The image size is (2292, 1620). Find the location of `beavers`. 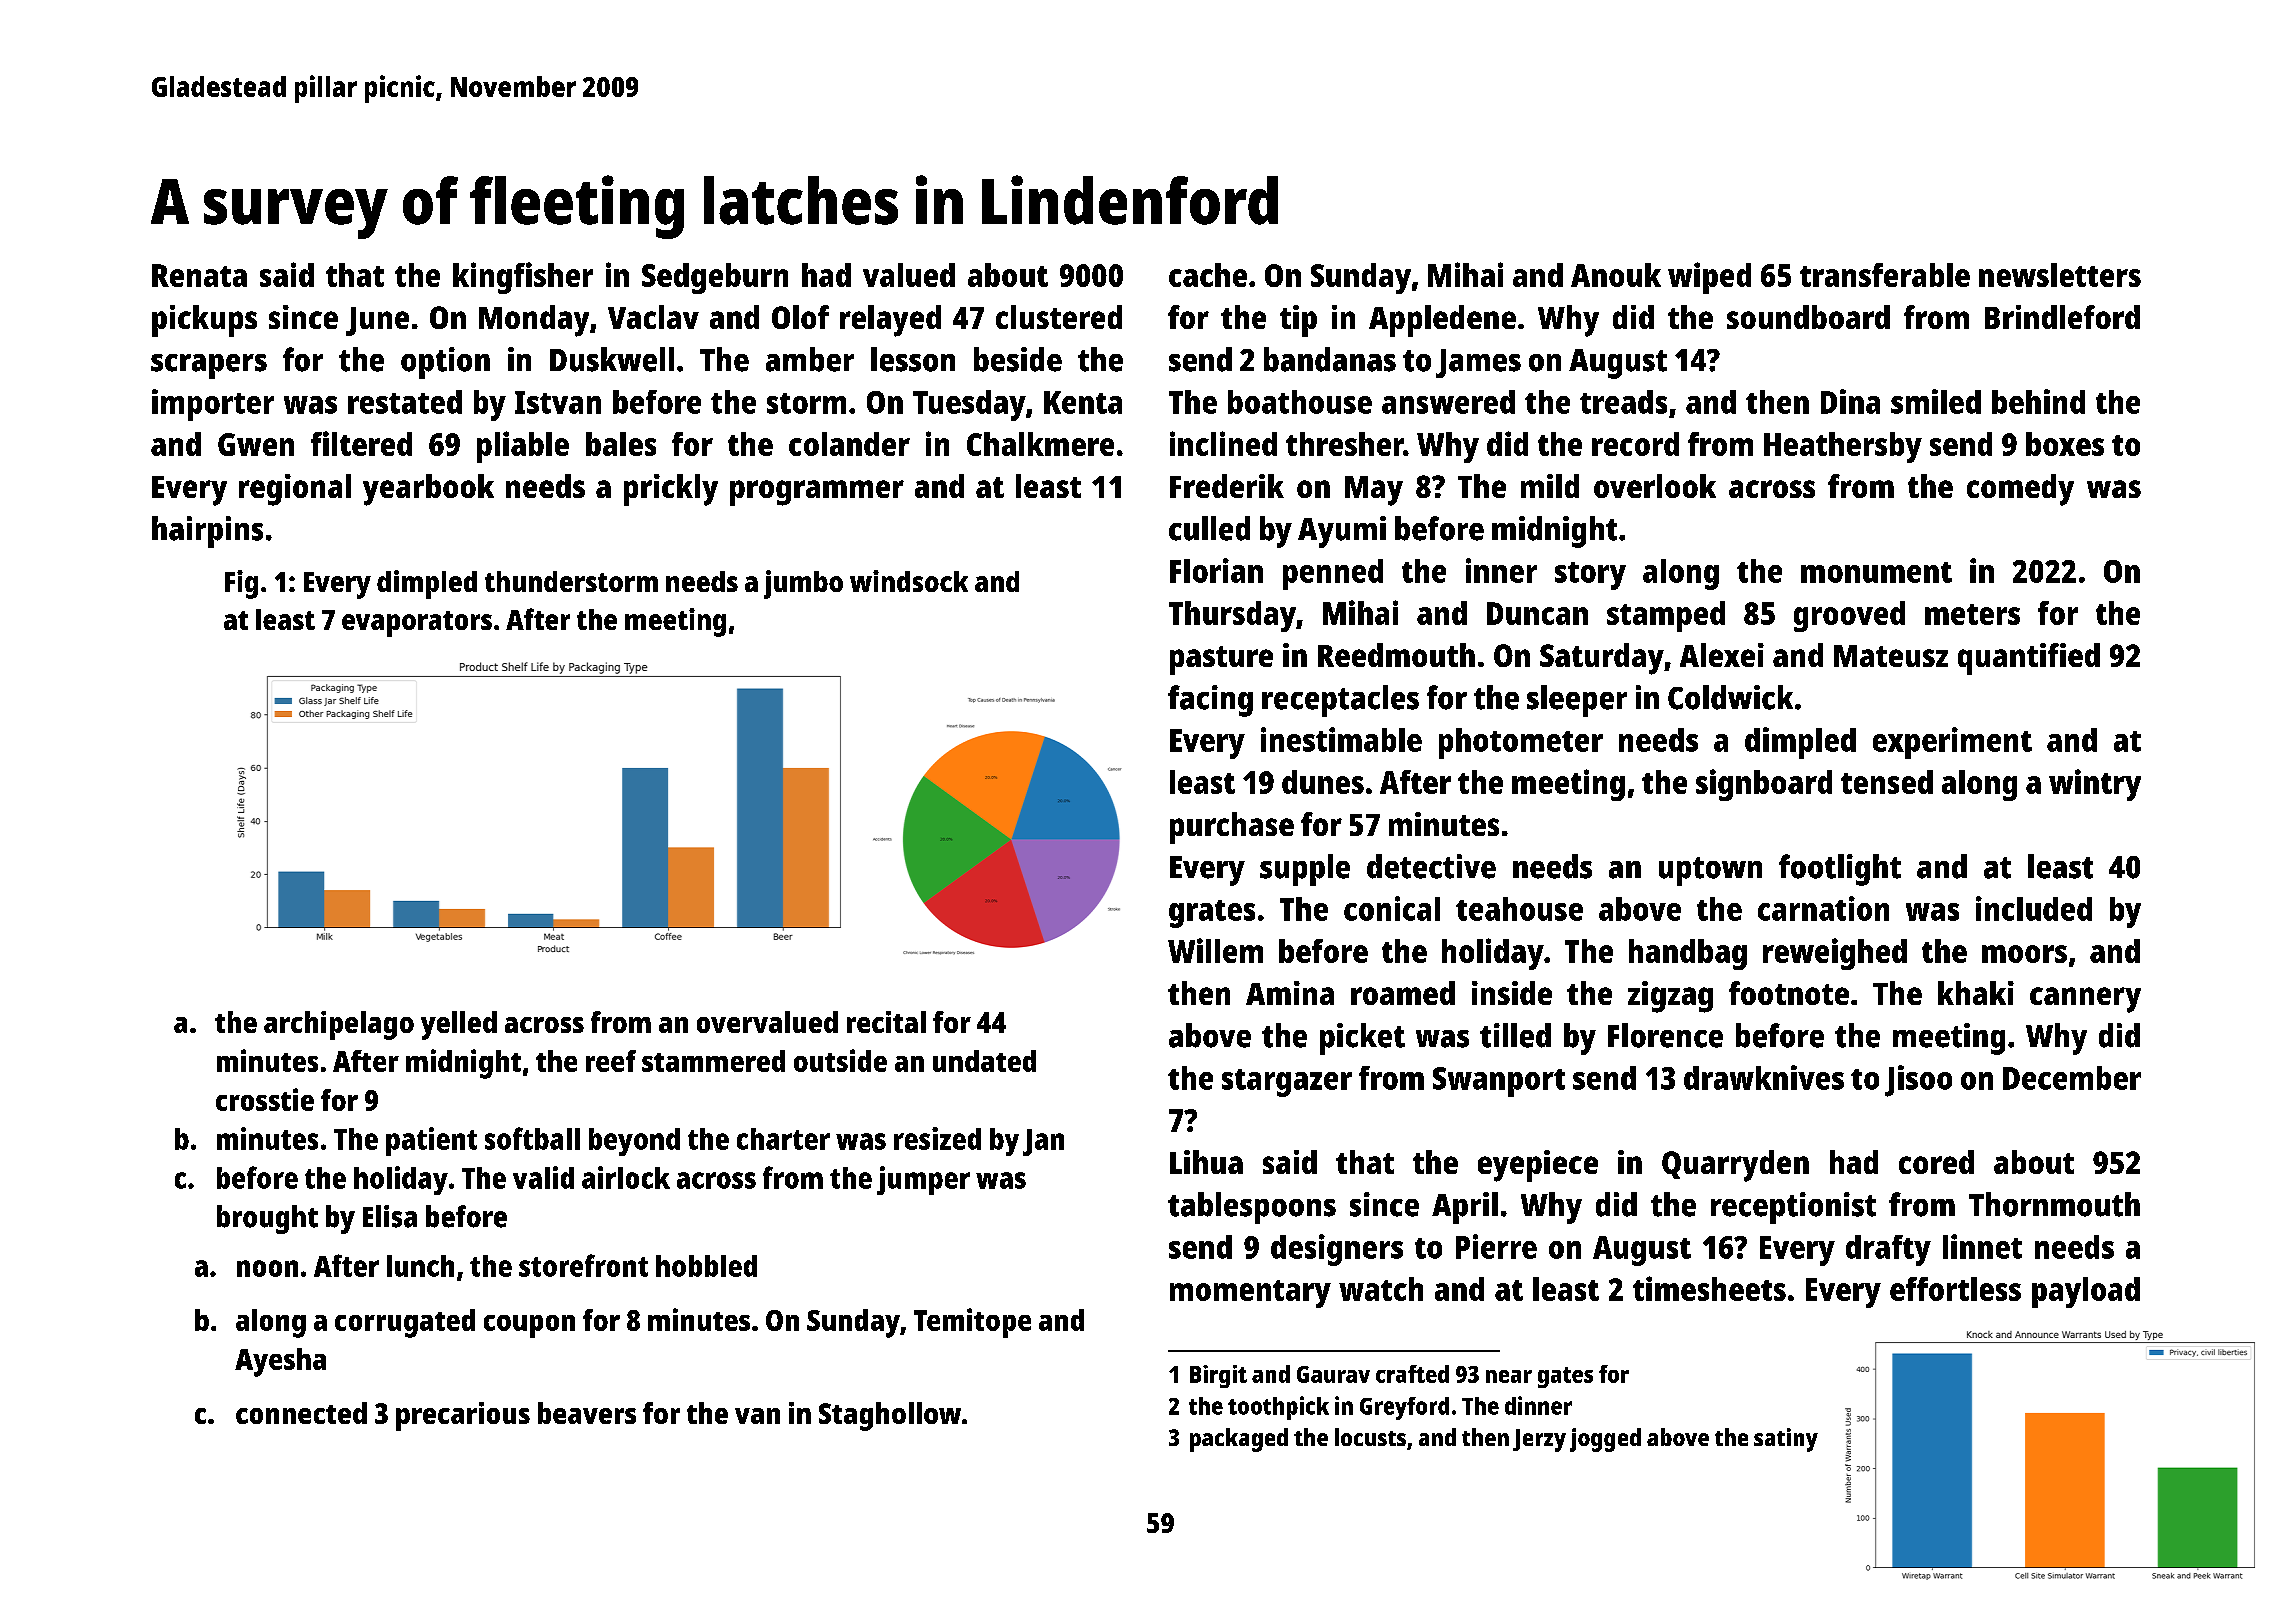

beavers is located at coordinates (587, 1413).
